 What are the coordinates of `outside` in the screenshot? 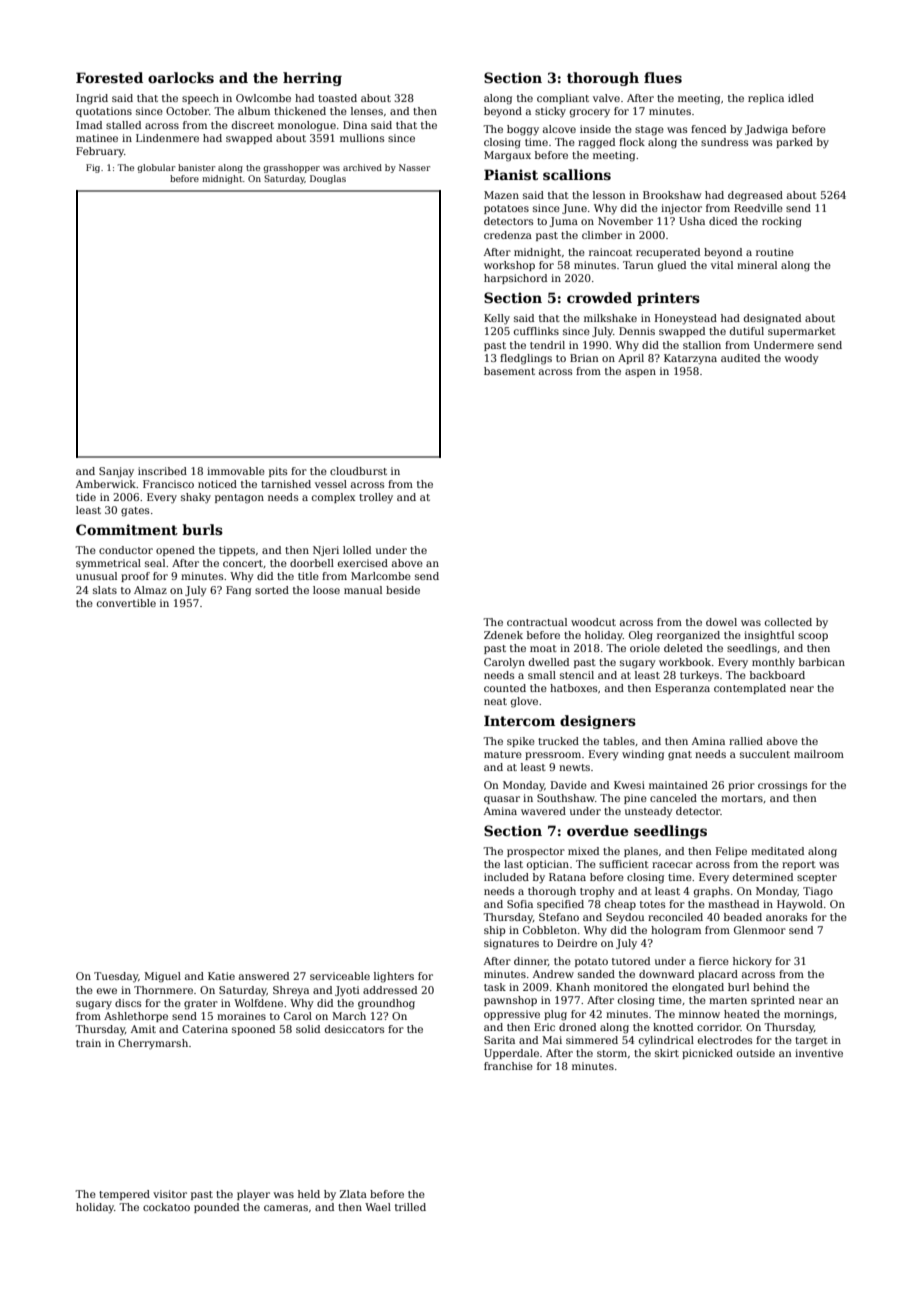 It's located at (756, 1053).
